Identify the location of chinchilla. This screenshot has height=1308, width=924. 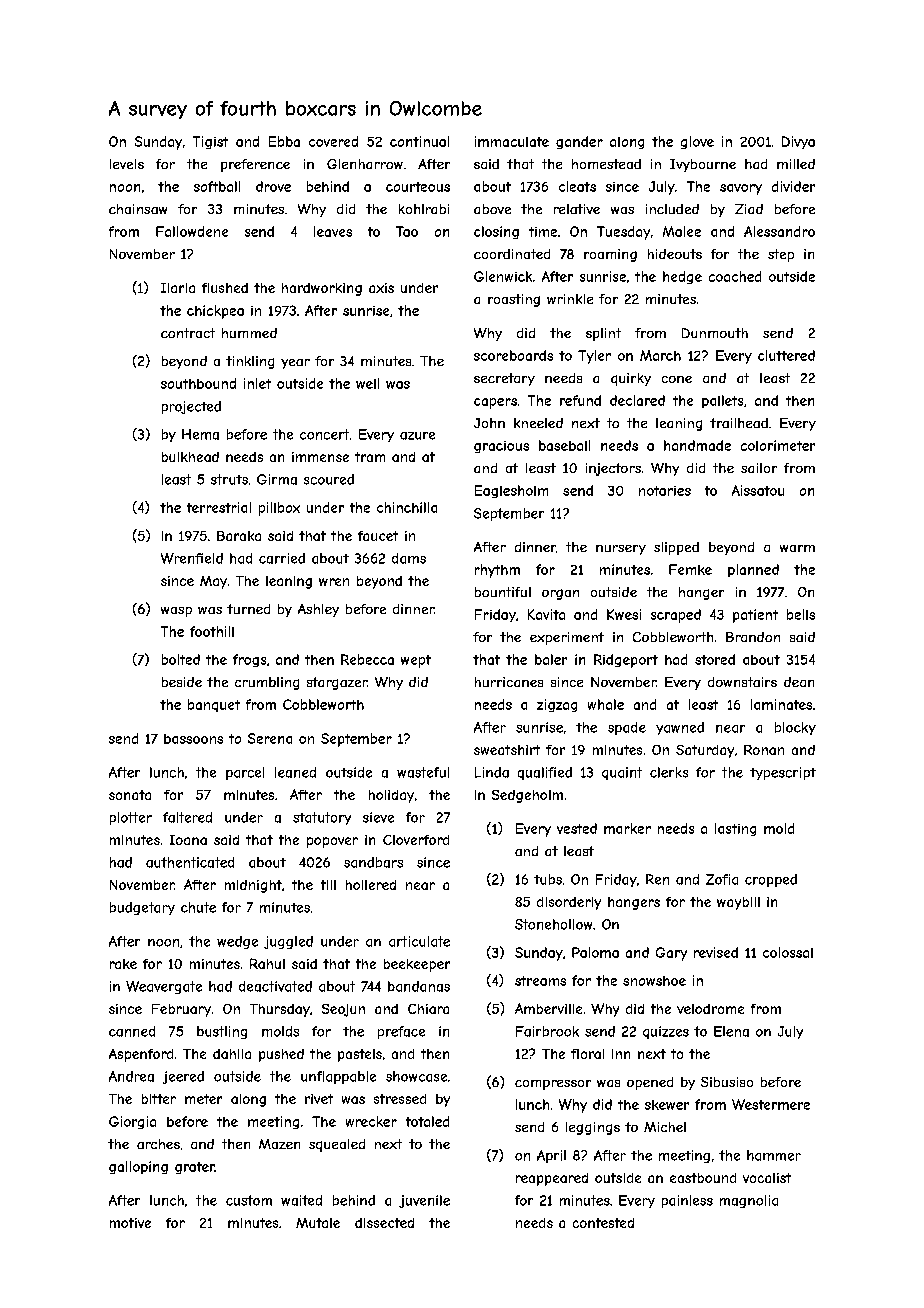
(407, 507).
